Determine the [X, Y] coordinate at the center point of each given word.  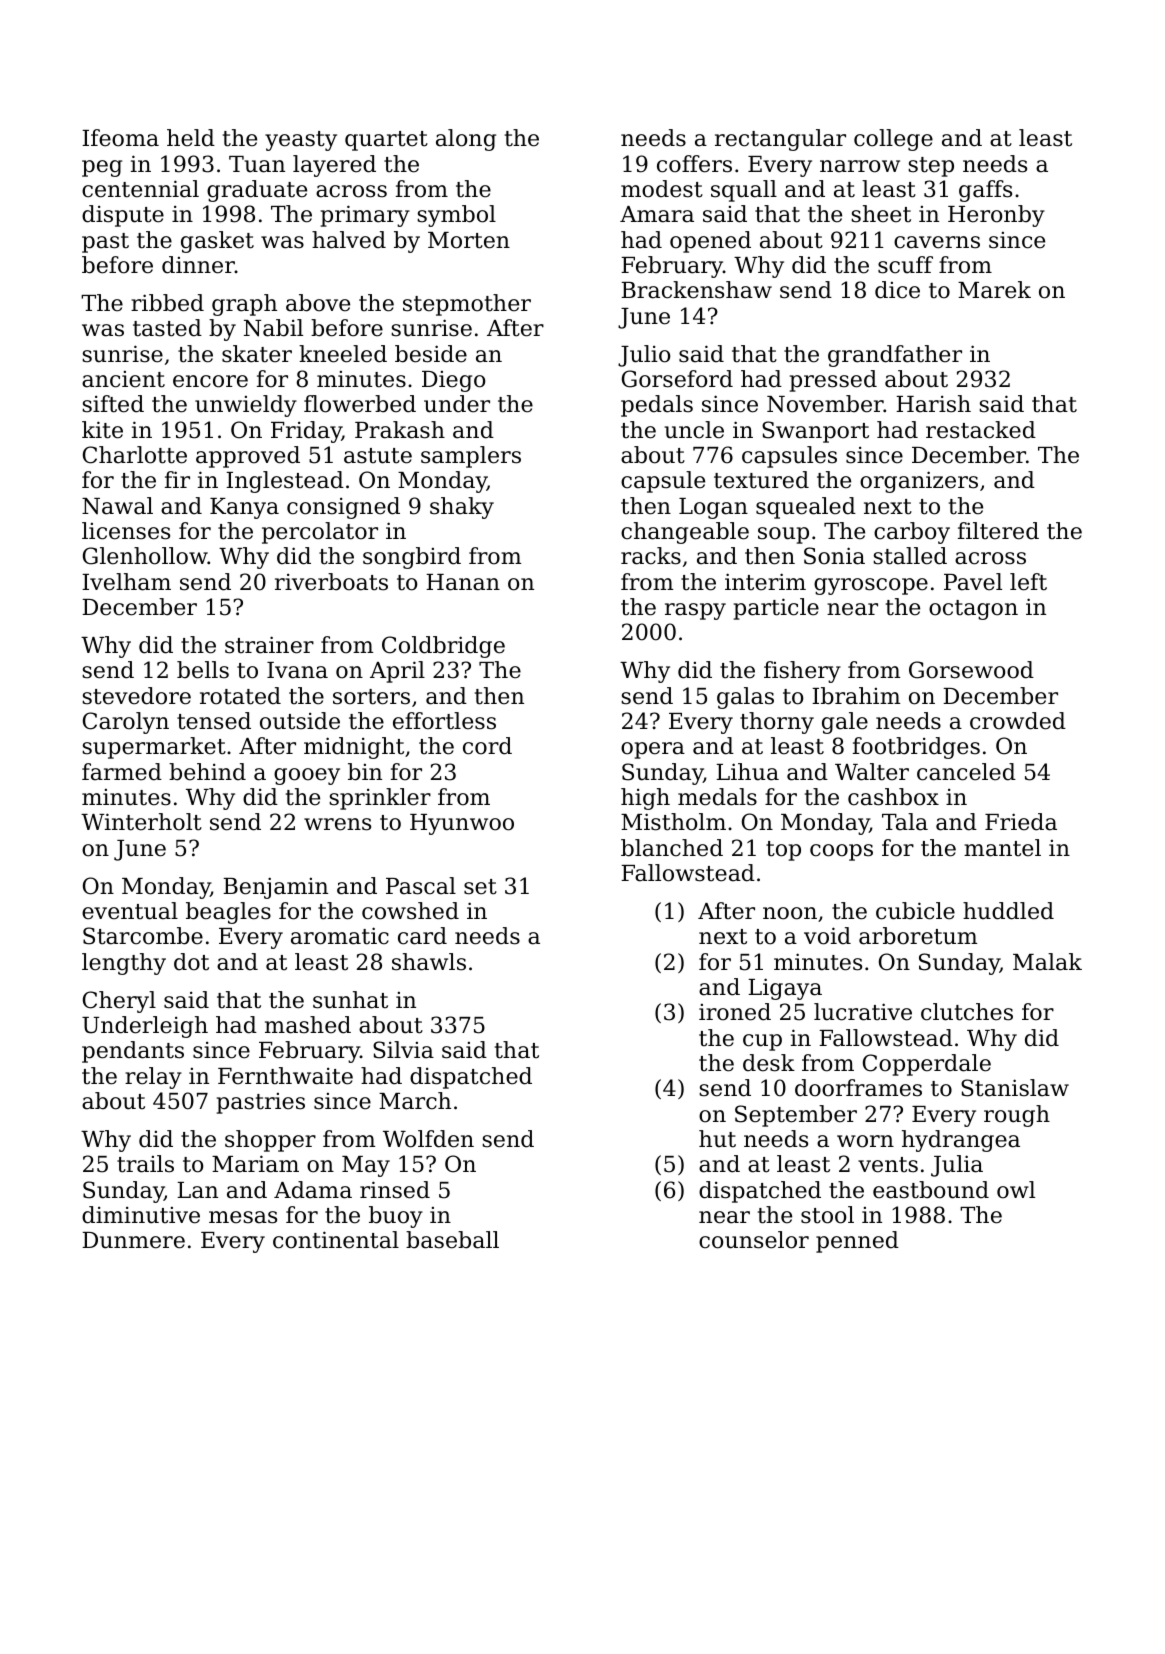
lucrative [863, 1012]
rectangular [780, 140]
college [893, 140]
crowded [1018, 721]
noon [790, 913]
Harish [933, 404]
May [366, 1166]
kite [102, 430]
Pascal [421, 886]
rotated [240, 696]
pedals [657, 406]
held [191, 138]
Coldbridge [443, 647]
